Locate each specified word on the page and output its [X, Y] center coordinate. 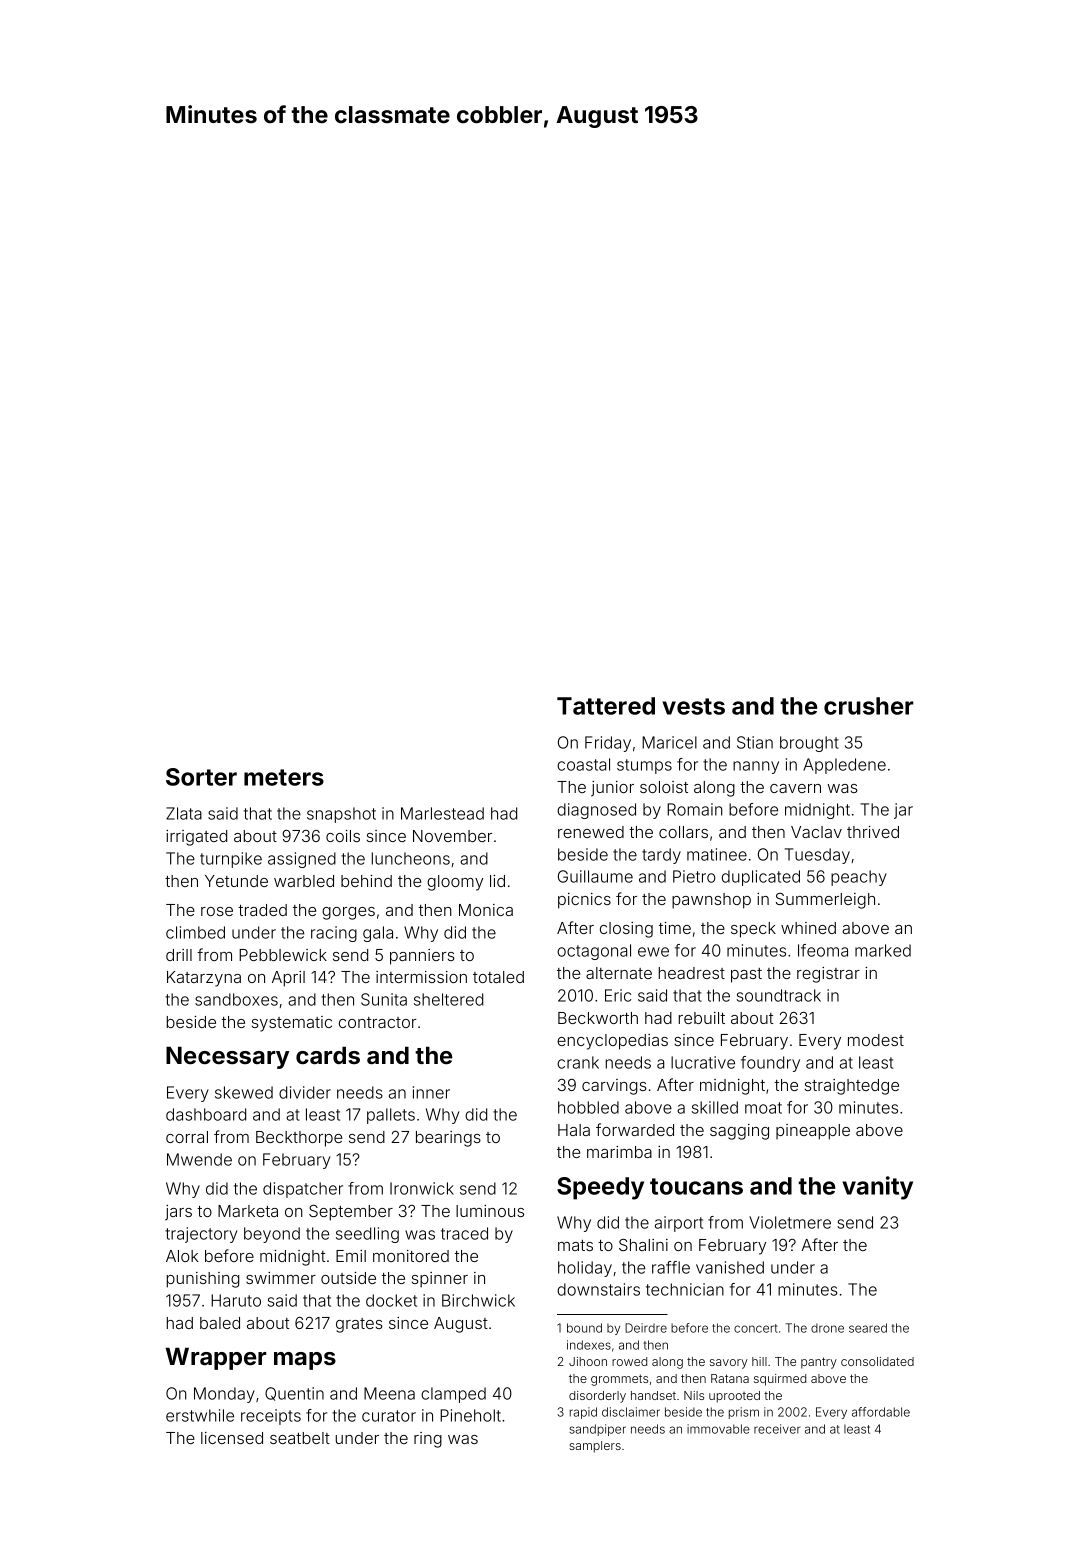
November [452, 836]
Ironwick [422, 1188]
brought [809, 744]
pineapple [813, 1132]
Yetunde [236, 881]
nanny [756, 767]
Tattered [606, 706]
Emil [351, 1256]
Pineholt [470, 1415]
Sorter [201, 777]
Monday [224, 1395]
